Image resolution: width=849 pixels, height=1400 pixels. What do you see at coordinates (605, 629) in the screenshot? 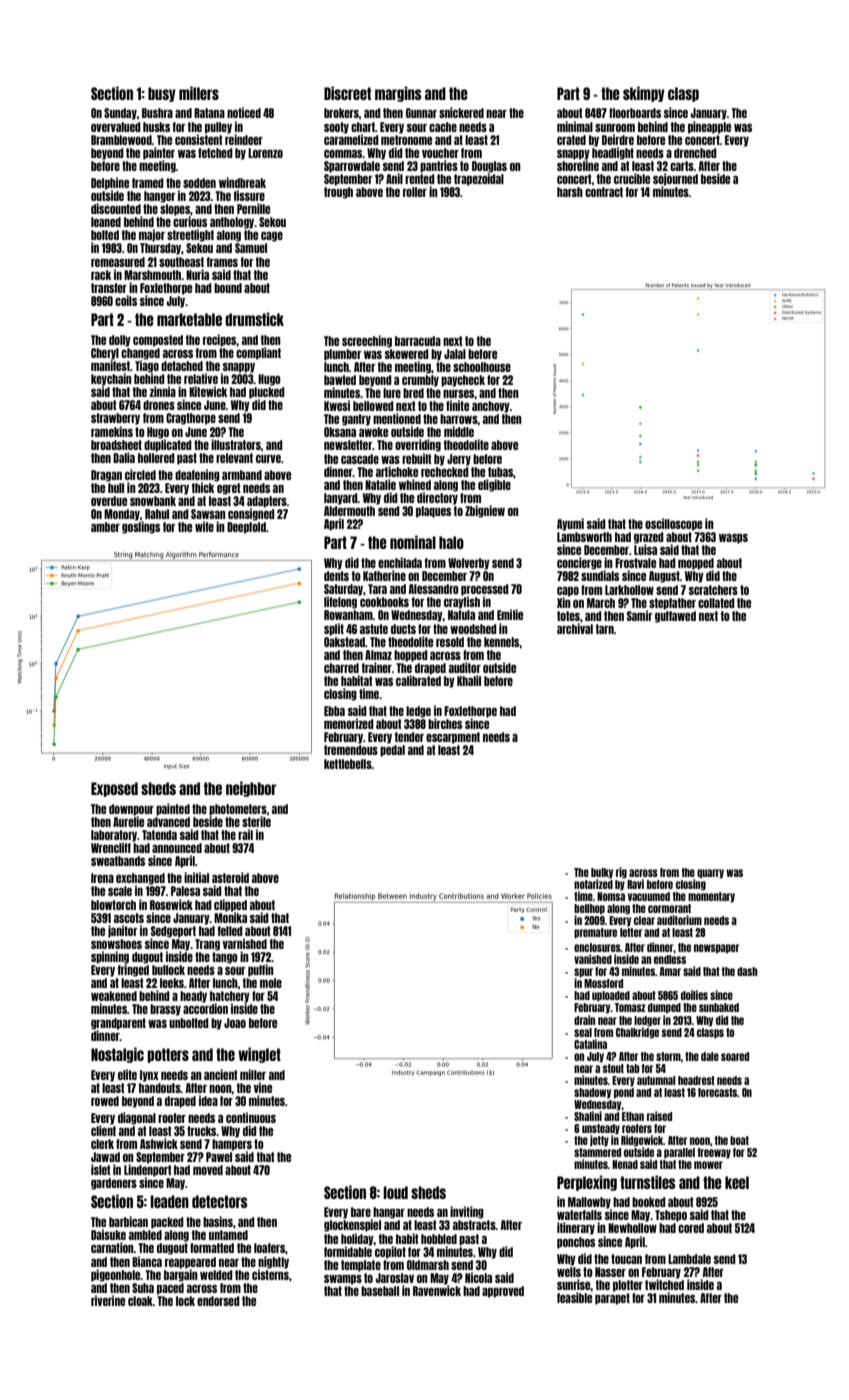
I see `tarn` at bounding box center [605, 629].
